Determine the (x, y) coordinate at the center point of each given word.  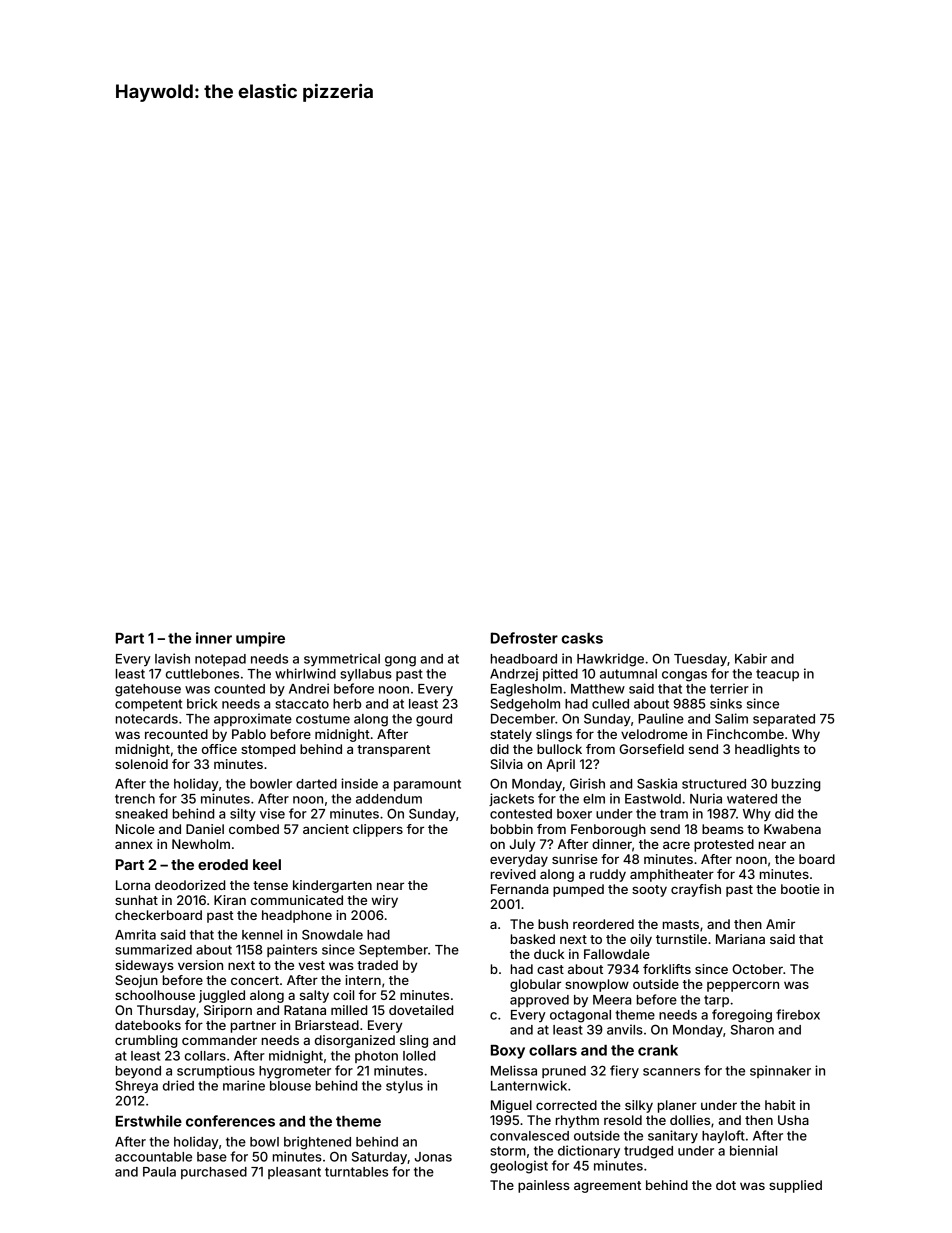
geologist (519, 1167)
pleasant (294, 1173)
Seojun (136, 981)
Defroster (524, 638)
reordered (603, 924)
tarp (716, 1001)
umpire (260, 639)
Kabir (751, 658)
